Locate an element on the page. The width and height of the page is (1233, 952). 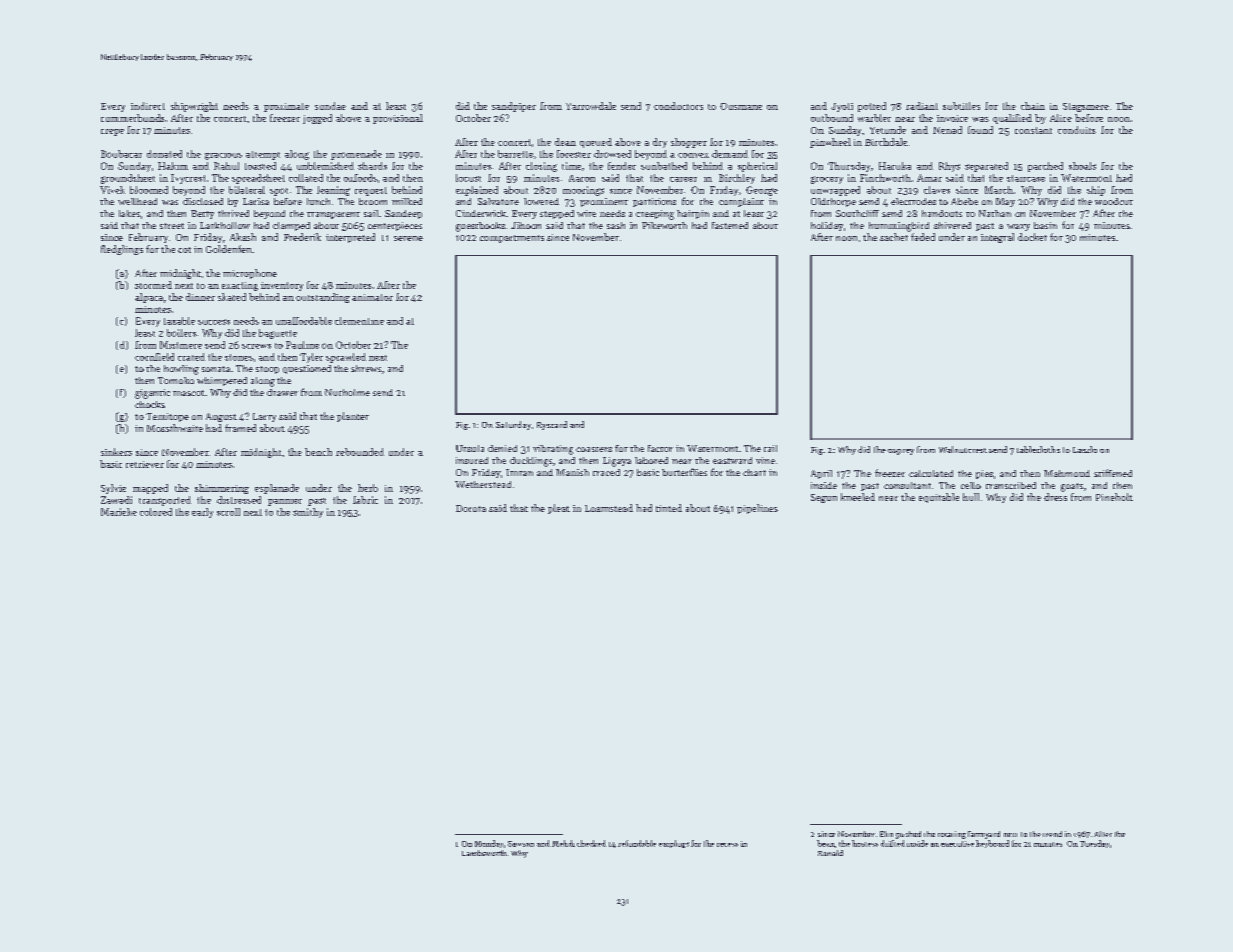
lowered is located at coordinates (541, 201).
